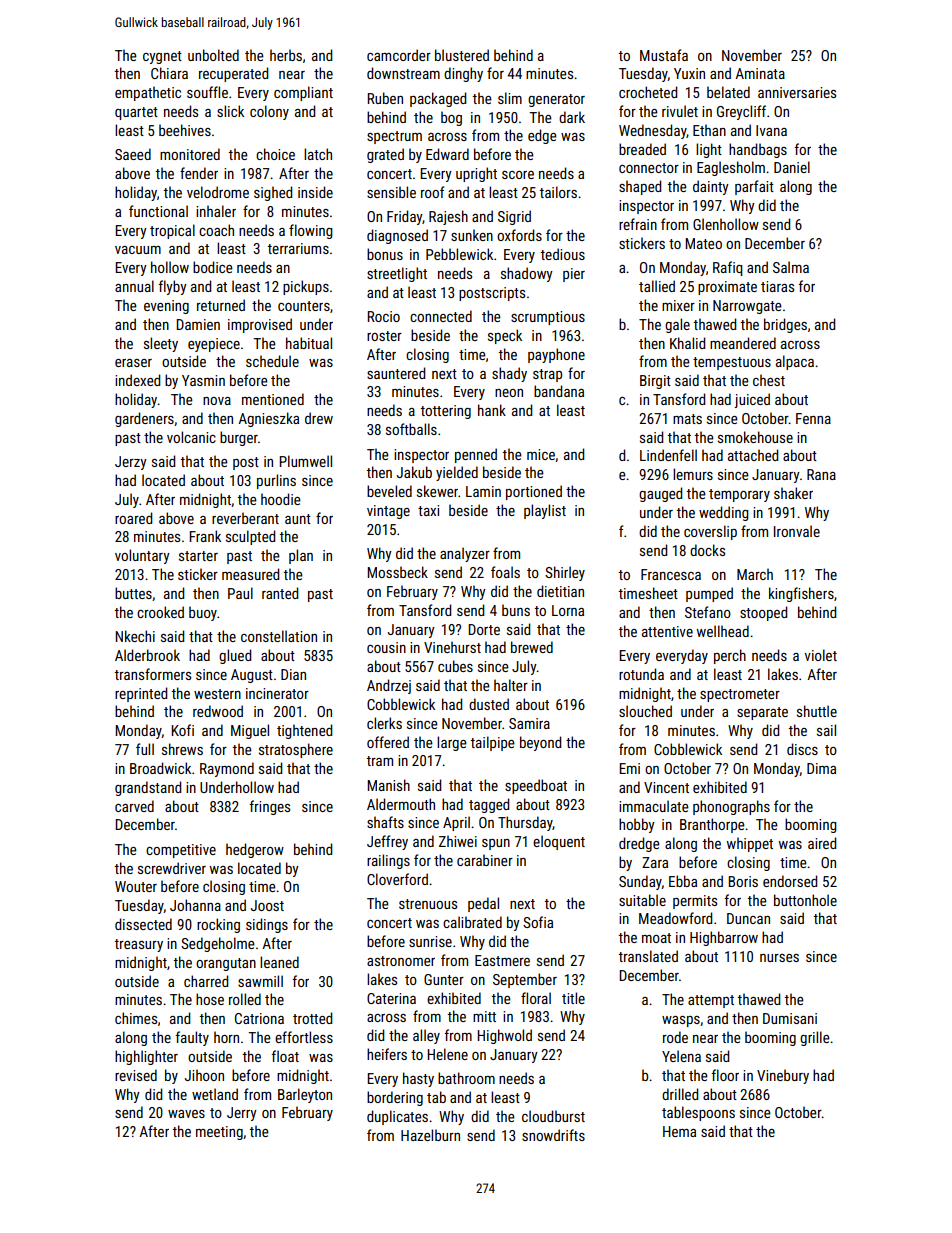  What do you see at coordinates (519, 235) in the page?
I see `oxfords` at bounding box center [519, 235].
